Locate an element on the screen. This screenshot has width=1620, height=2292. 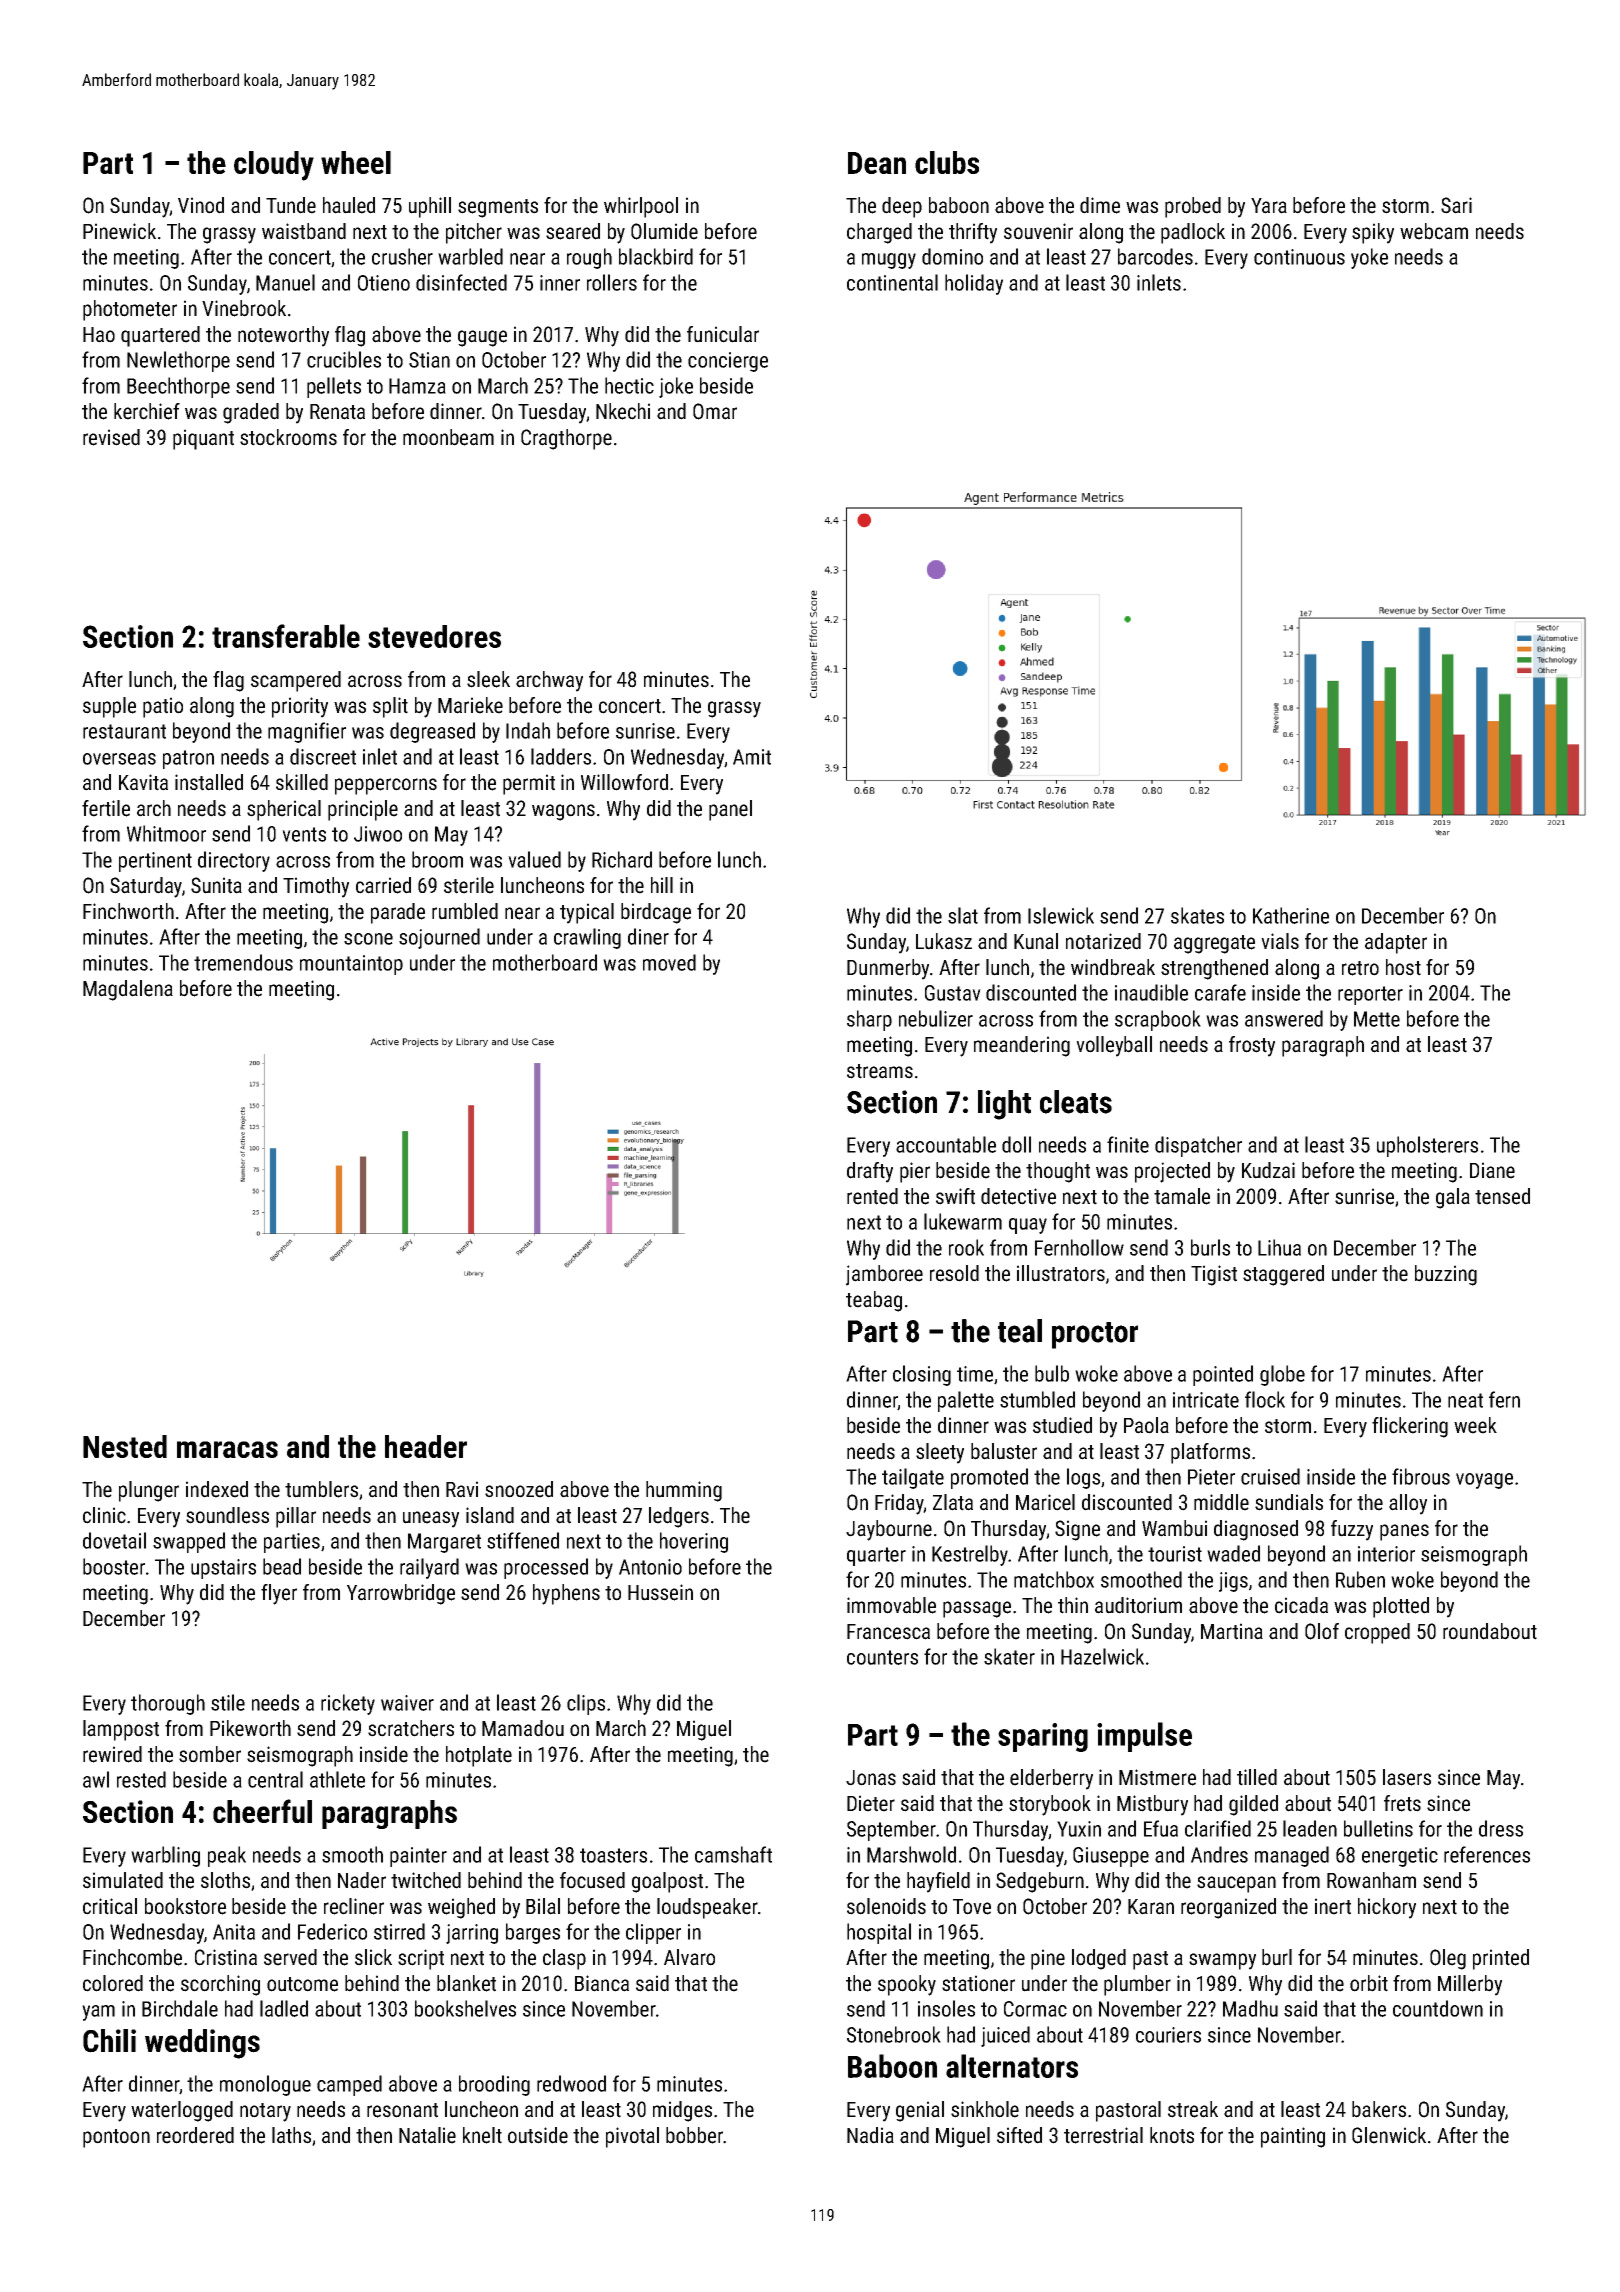
clubs is located at coordinates (947, 162).
